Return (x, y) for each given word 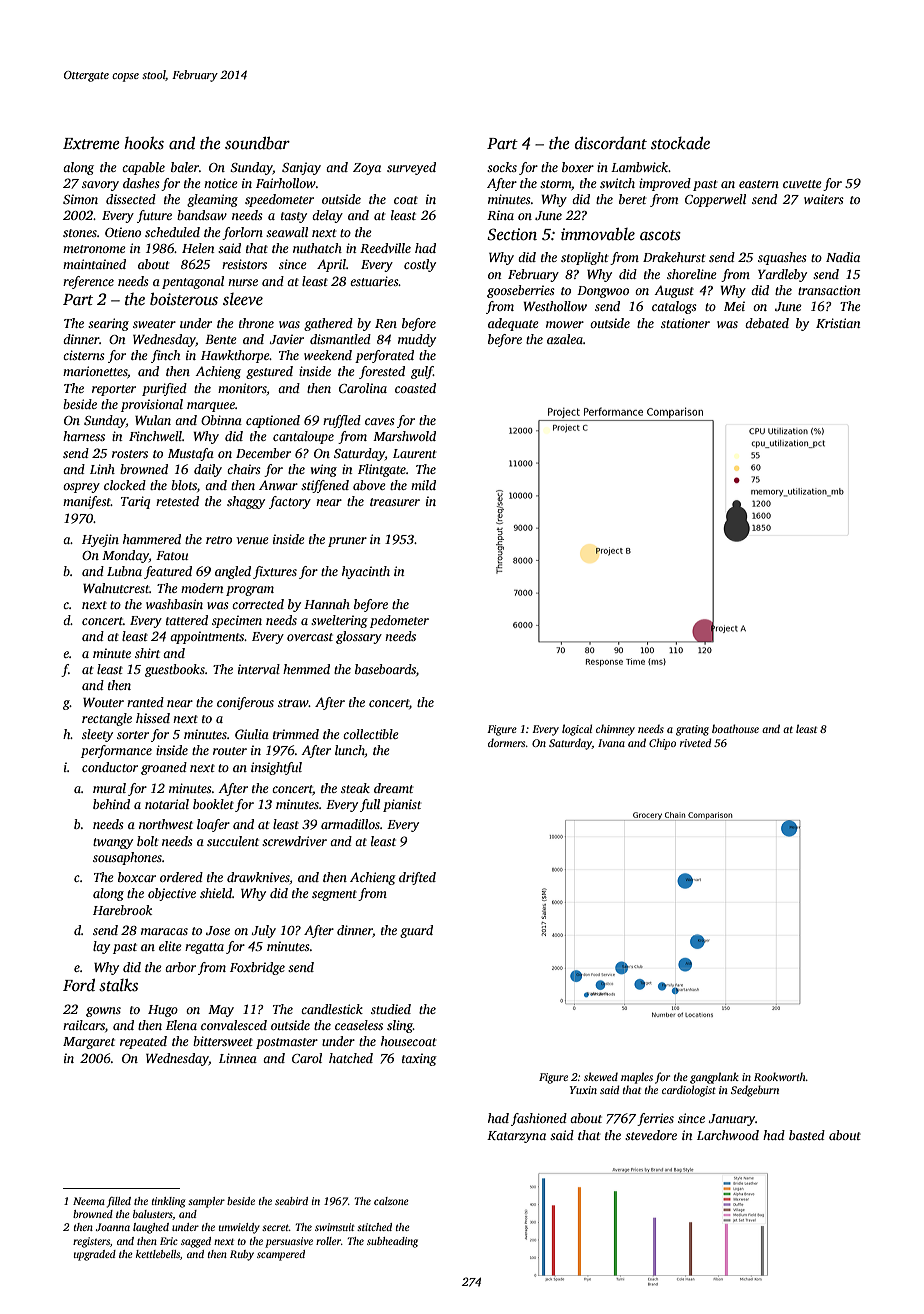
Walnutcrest (116, 588)
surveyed (411, 168)
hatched (351, 1058)
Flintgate (382, 470)
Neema (89, 1201)
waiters (823, 199)
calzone (391, 1201)
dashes (141, 183)
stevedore (651, 1135)
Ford (79, 984)
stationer (685, 323)
